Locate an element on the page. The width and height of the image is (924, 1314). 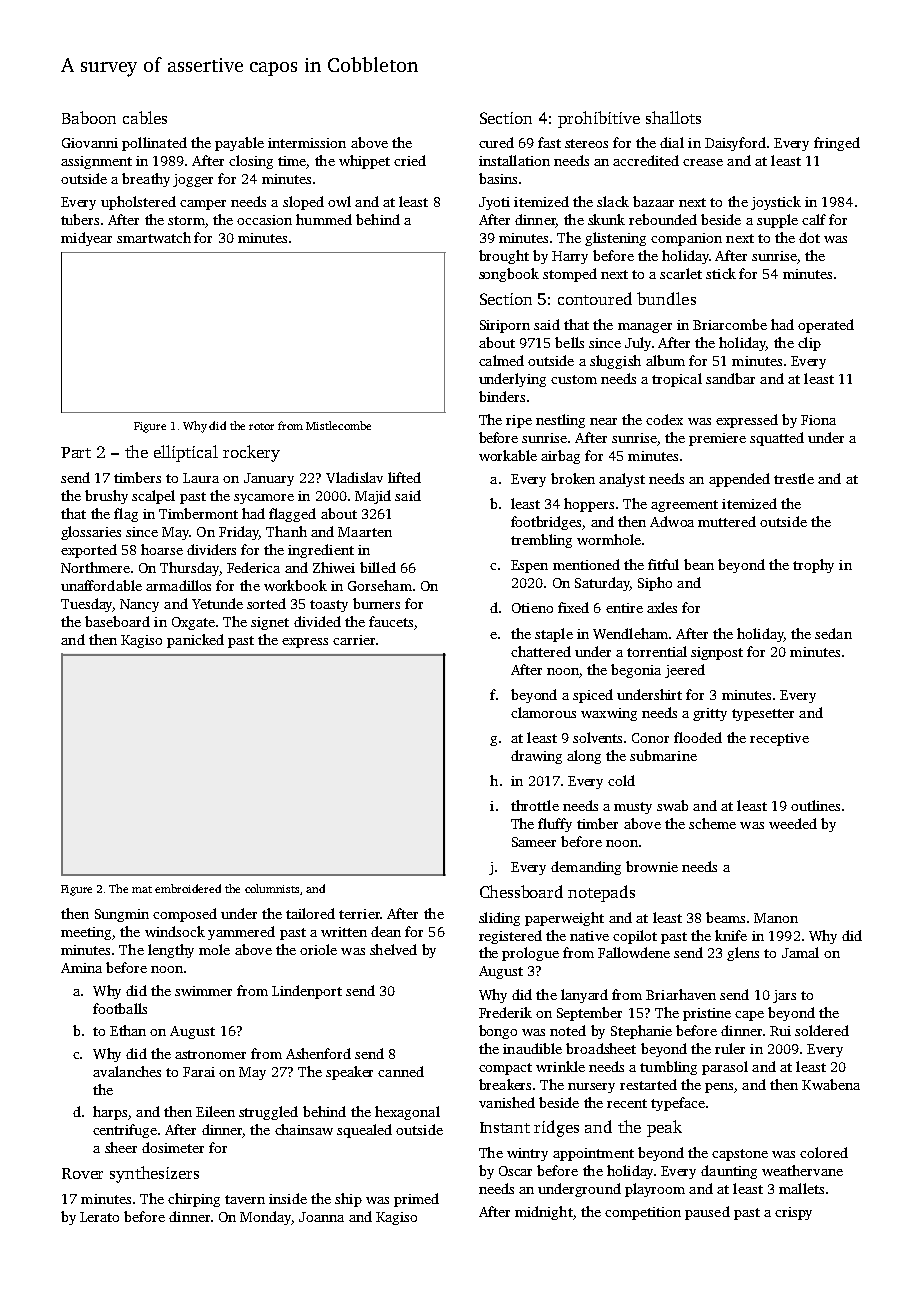
payable is located at coordinates (239, 144).
